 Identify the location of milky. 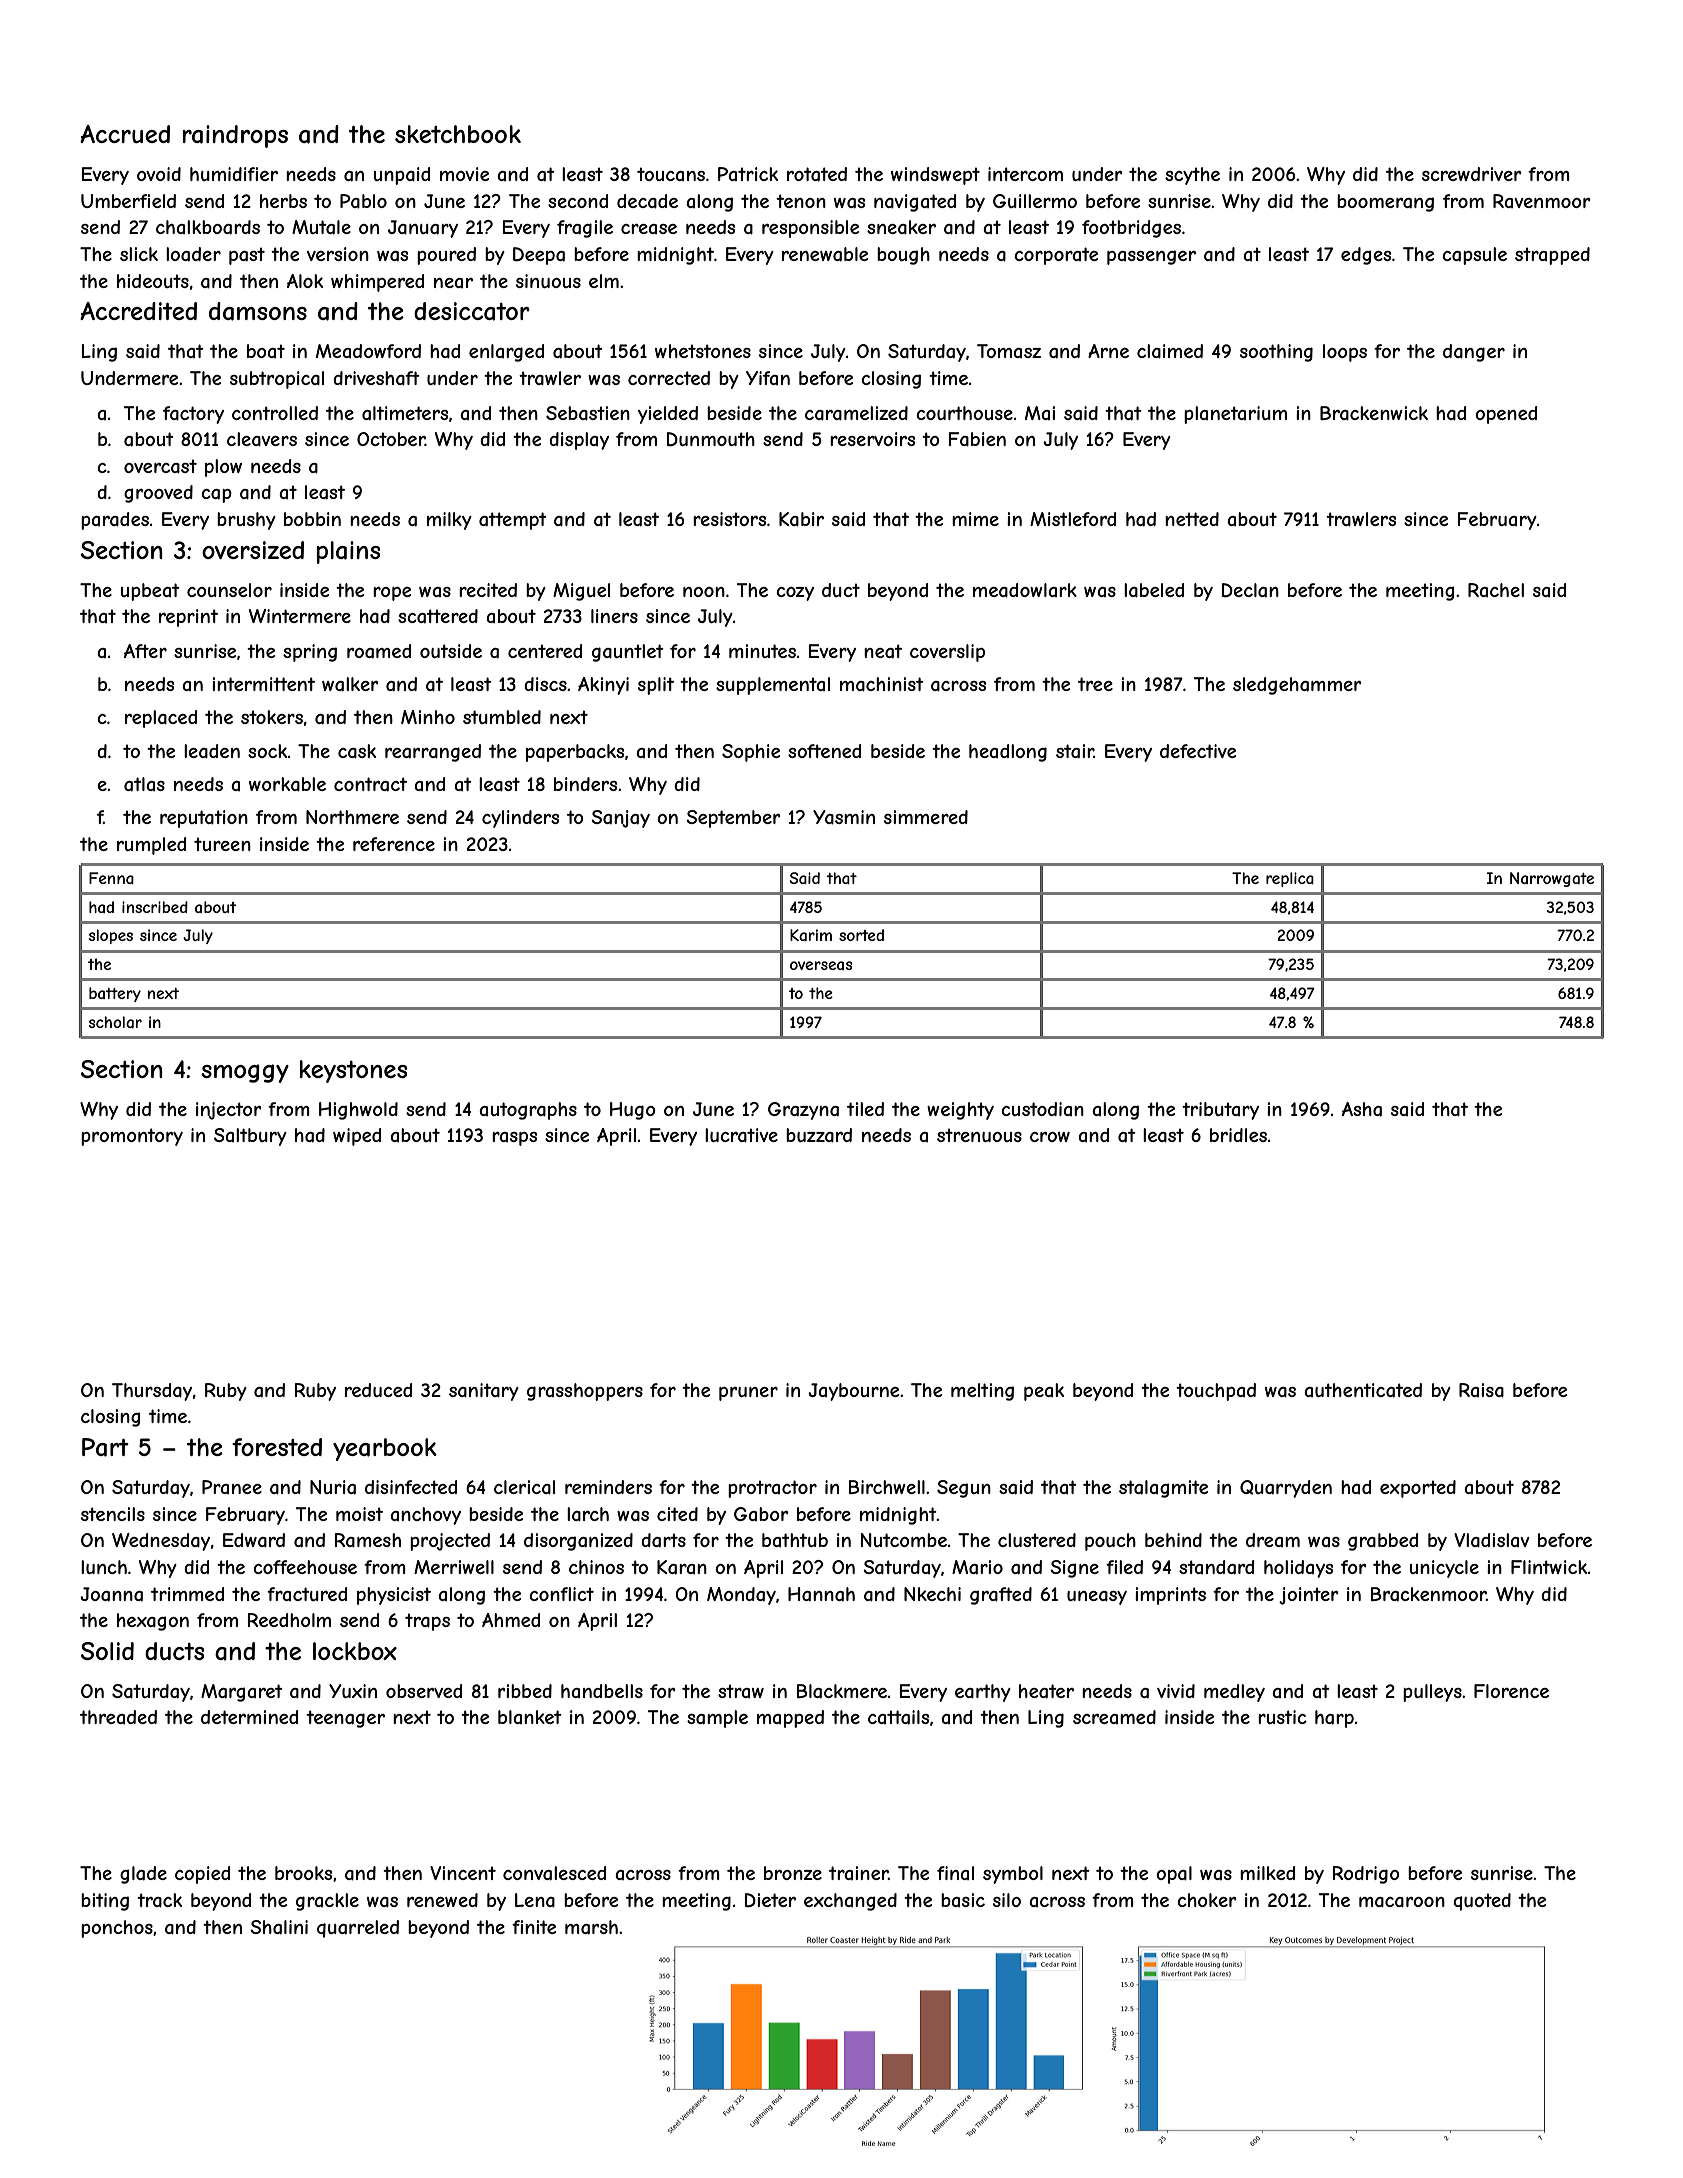
(449, 521).
